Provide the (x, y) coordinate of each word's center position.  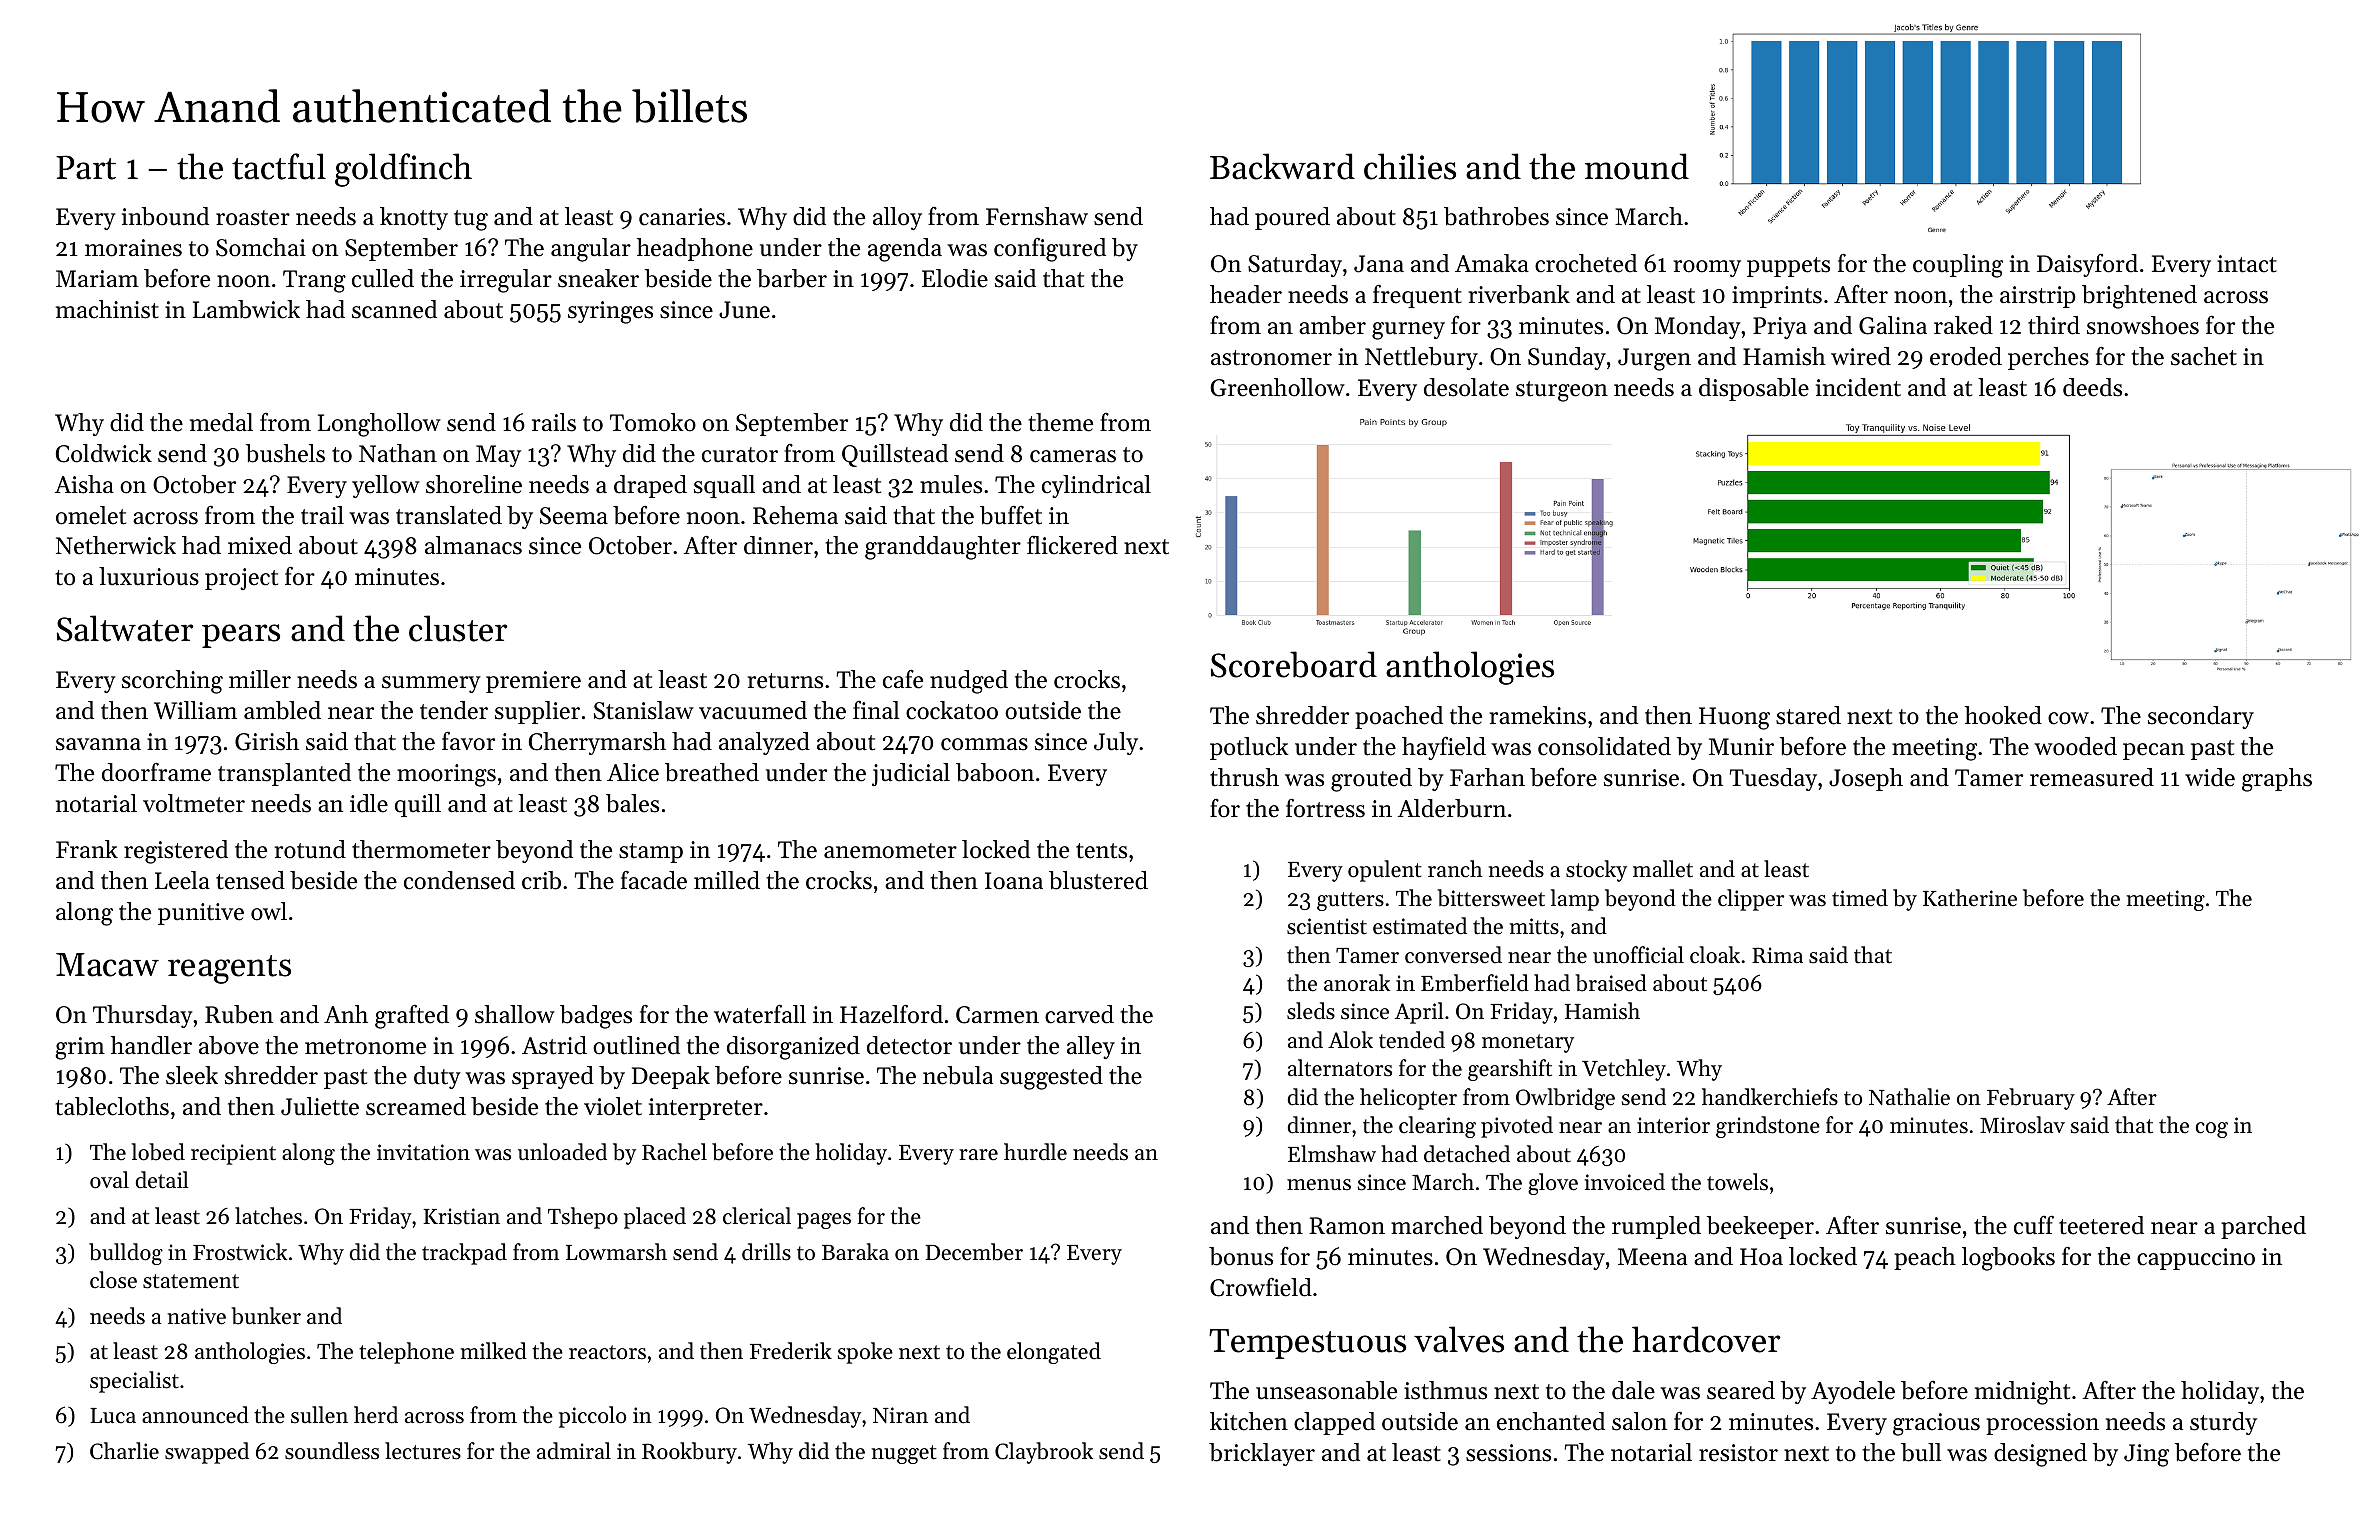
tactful (279, 166)
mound (1637, 166)
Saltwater (125, 628)
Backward (1282, 166)
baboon (995, 772)
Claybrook (1044, 1453)
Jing (2146, 1455)
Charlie (124, 1451)
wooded (2075, 746)
